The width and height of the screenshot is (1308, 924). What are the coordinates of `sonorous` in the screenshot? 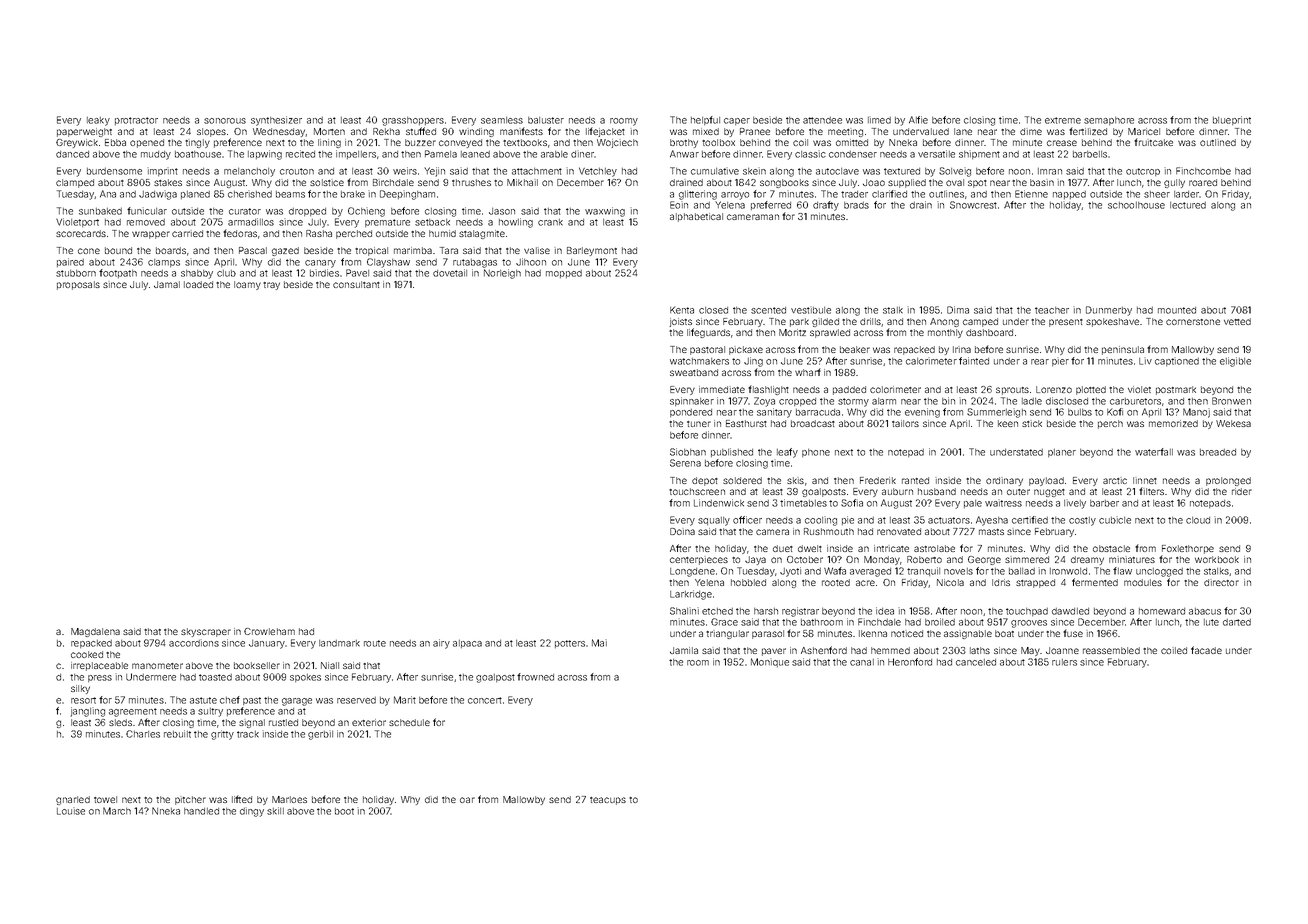 It's located at (225, 121).
